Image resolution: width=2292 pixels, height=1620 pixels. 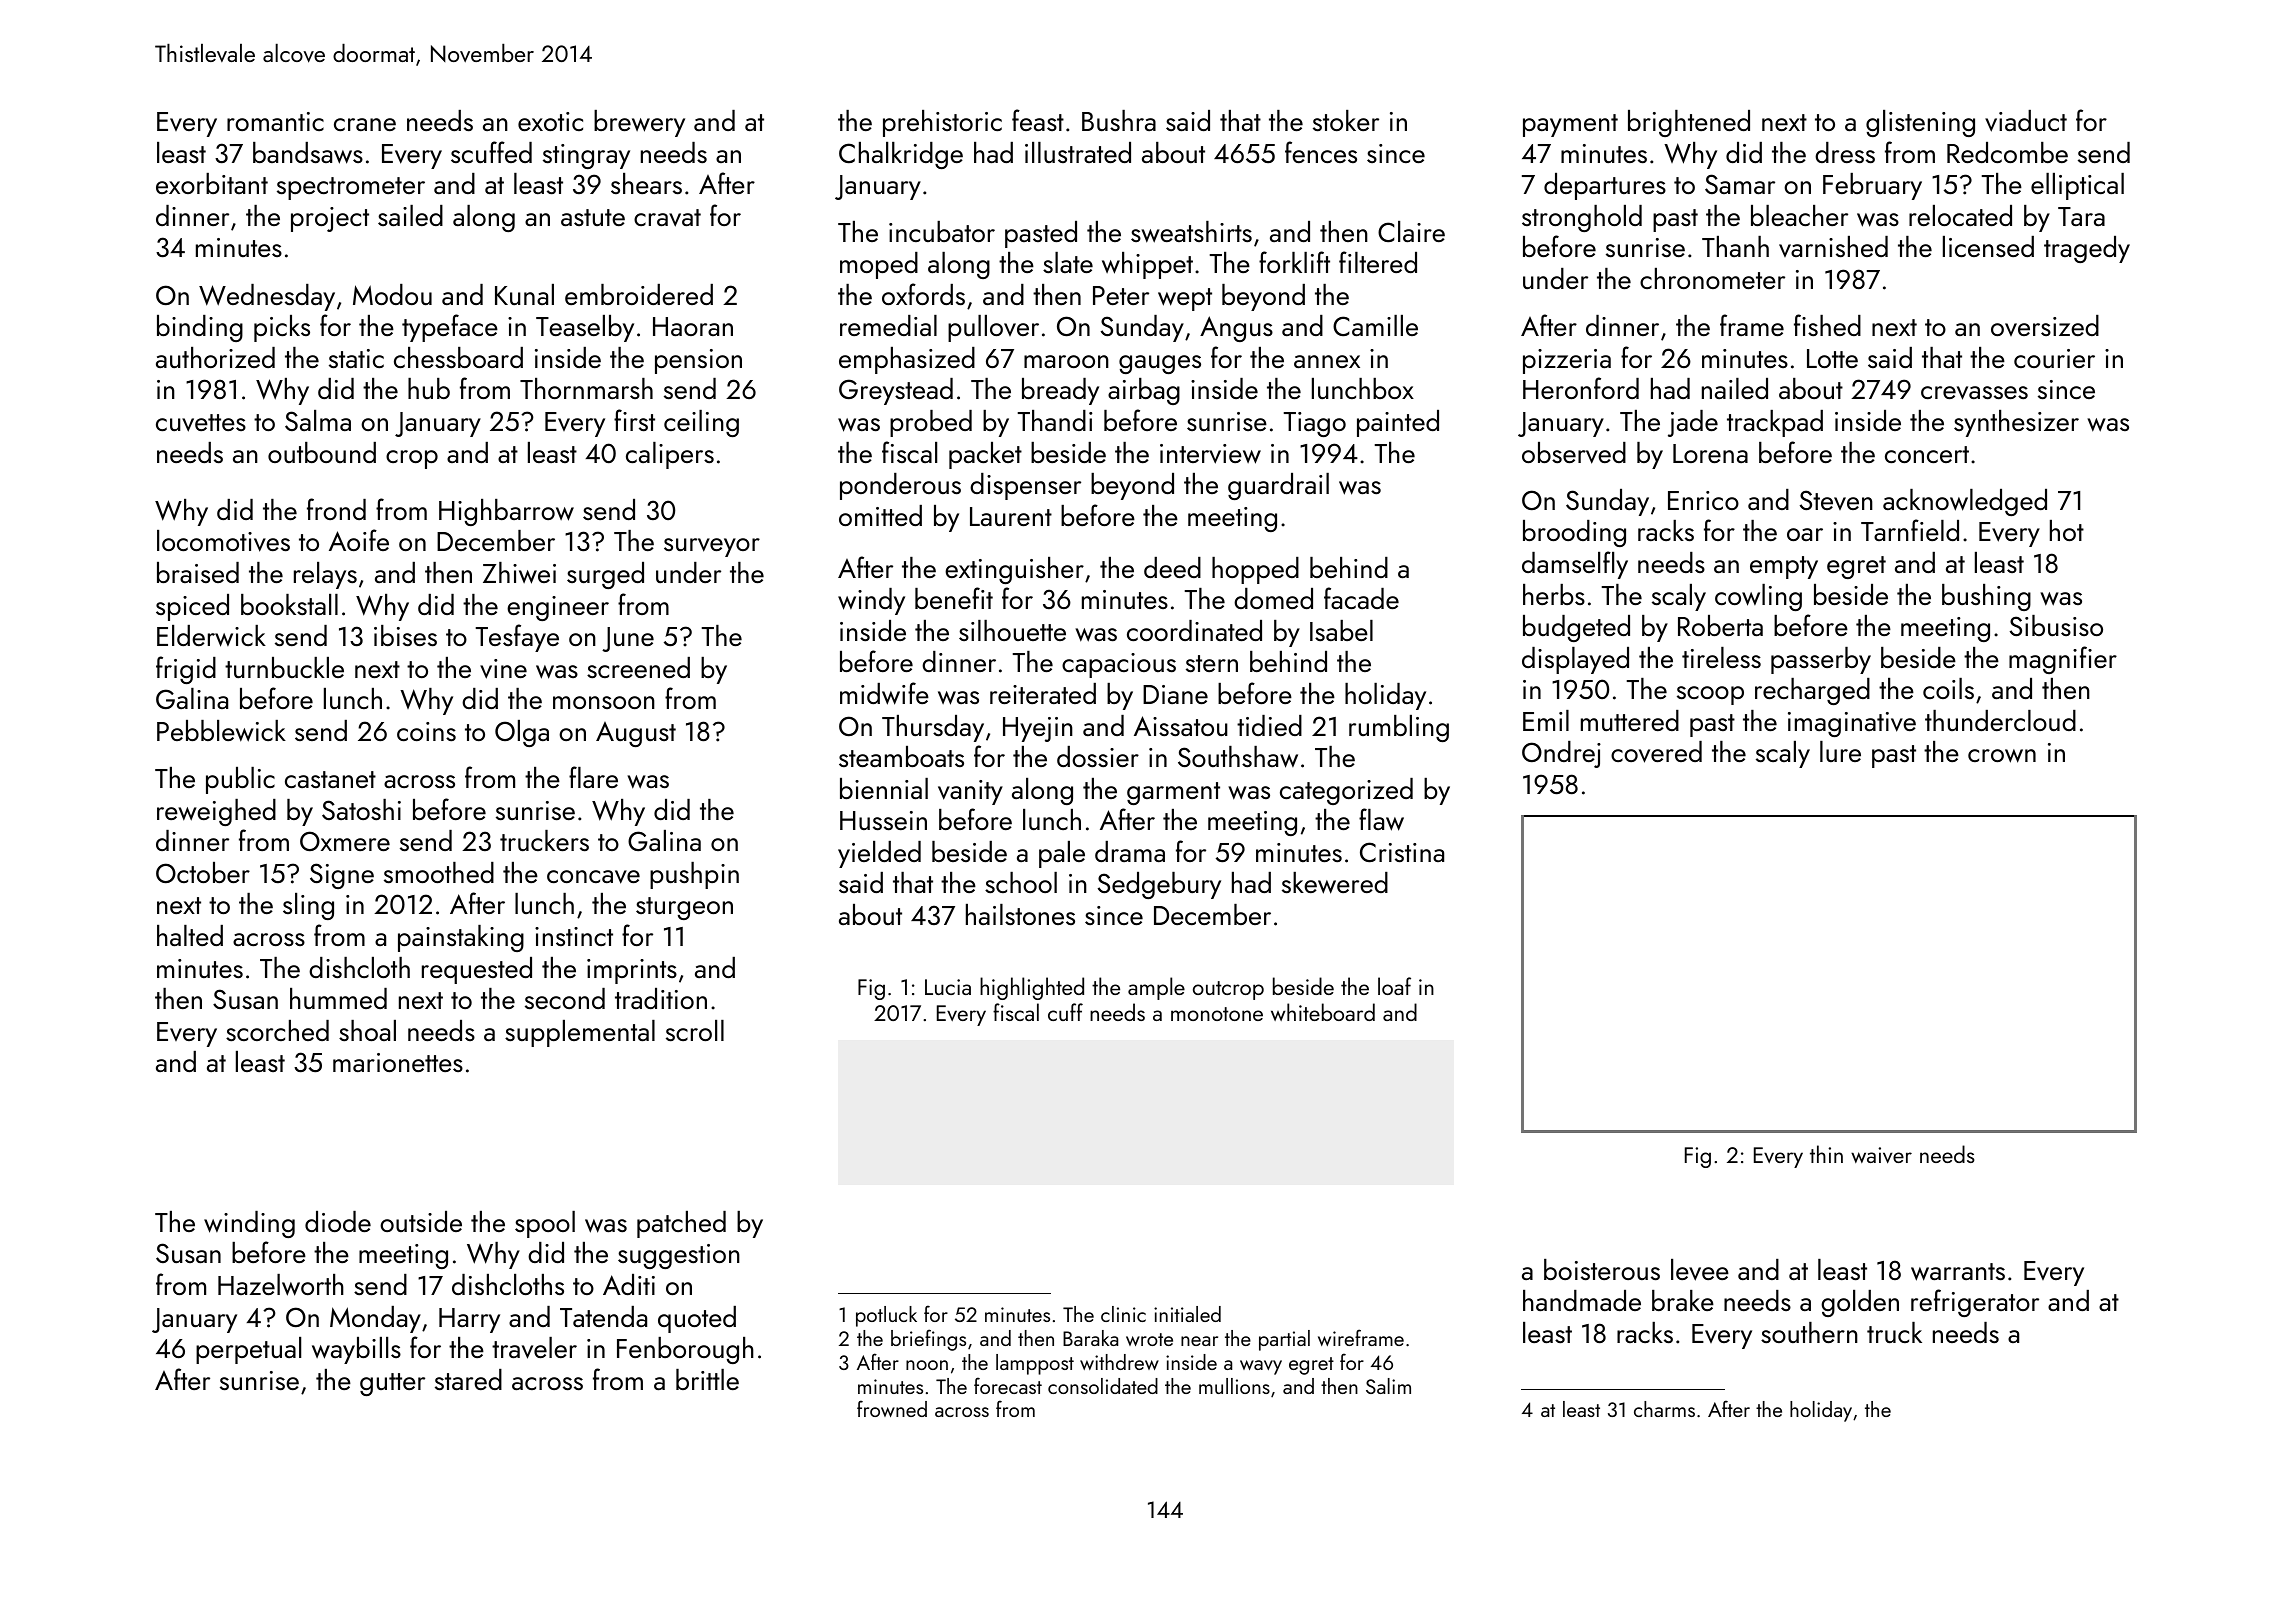 What do you see at coordinates (2002, 756) in the screenshot?
I see `crown` at bounding box center [2002, 756].
